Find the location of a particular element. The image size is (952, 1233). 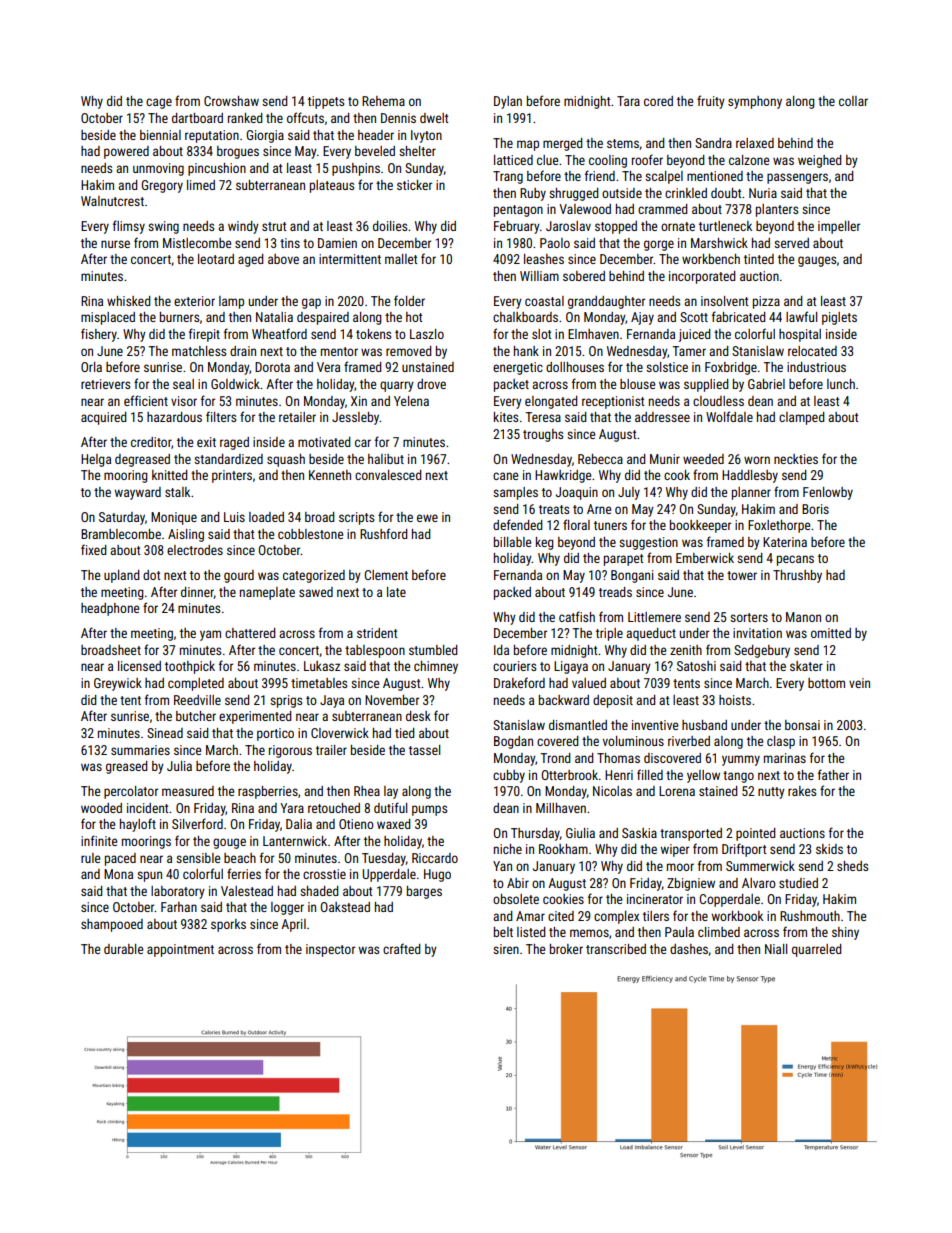

siren is located at coordinates (506, 949).
